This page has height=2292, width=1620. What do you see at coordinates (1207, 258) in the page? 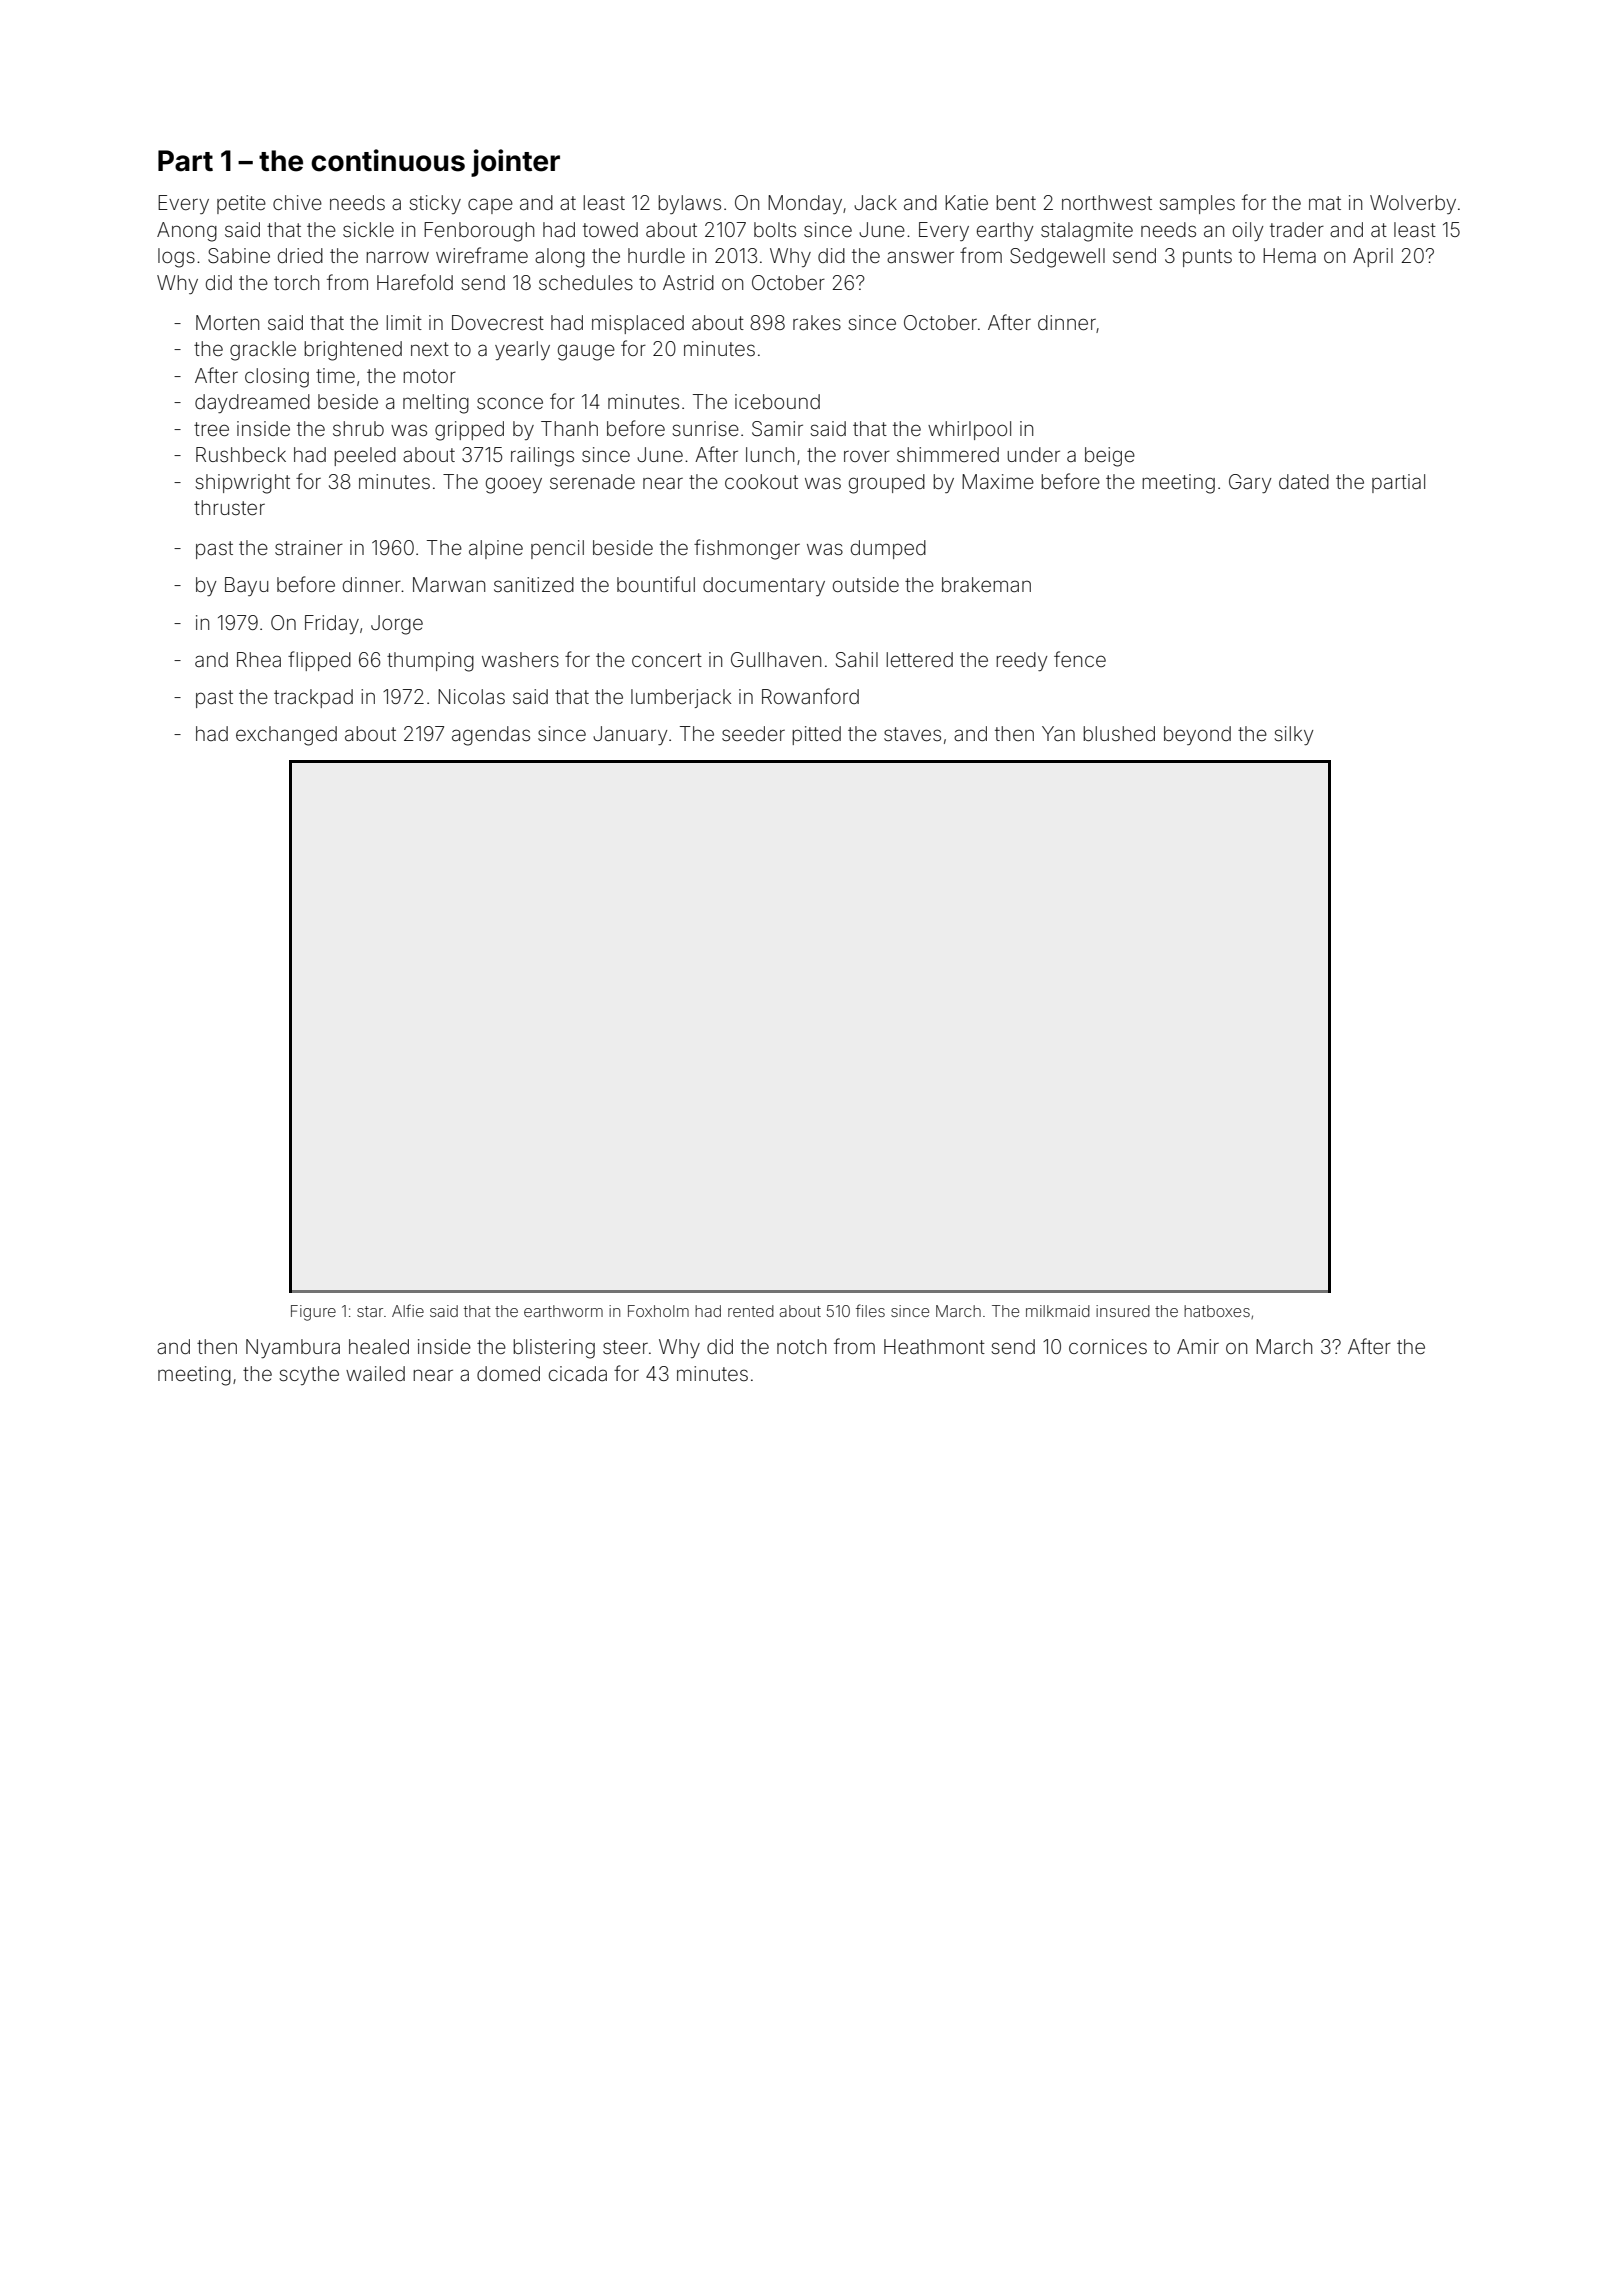
I see `punts` at bounding box center [1207, 258].
